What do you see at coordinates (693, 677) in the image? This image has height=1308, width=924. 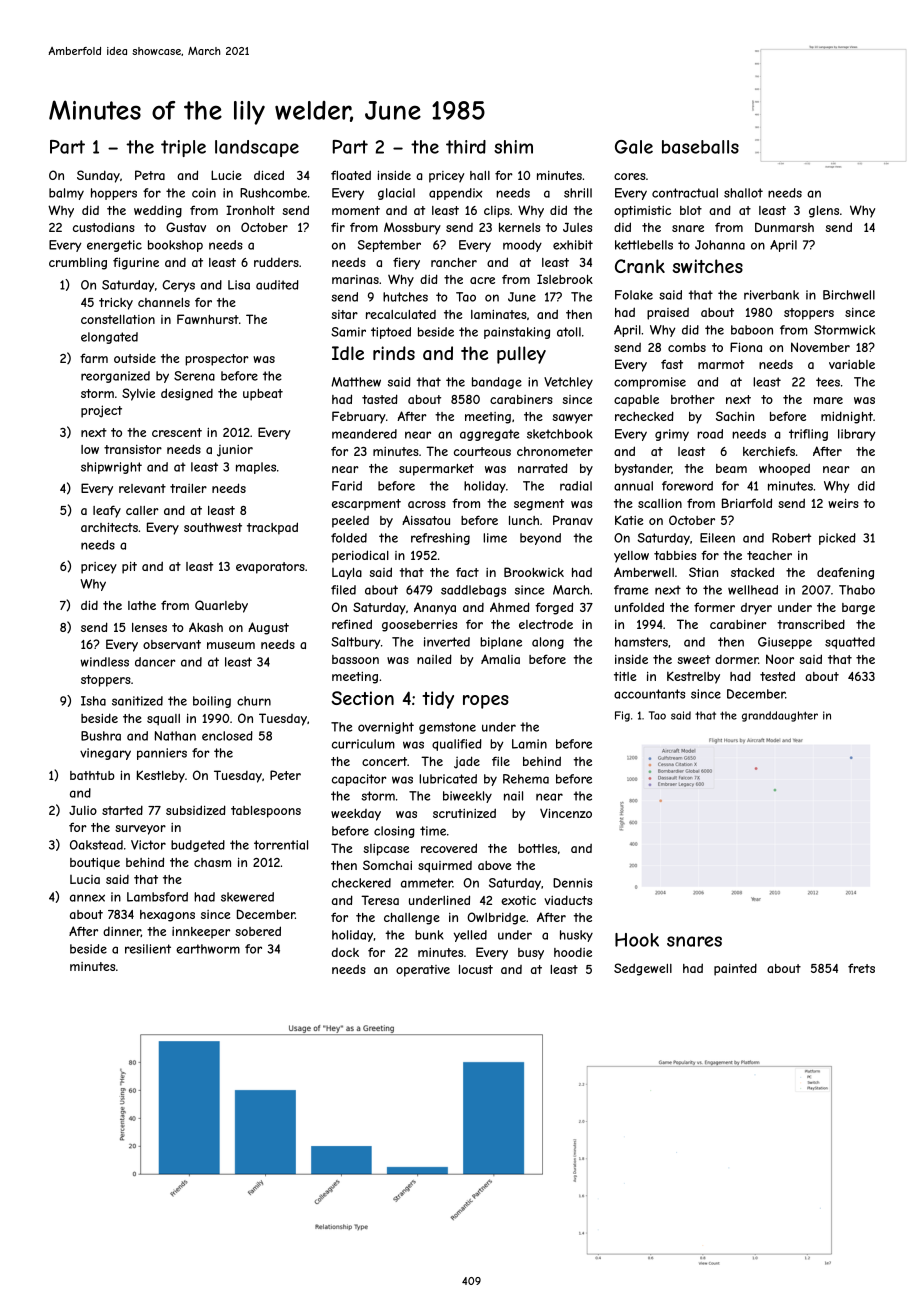 I see `Kestrelby` at bounding box center [693, 677].
